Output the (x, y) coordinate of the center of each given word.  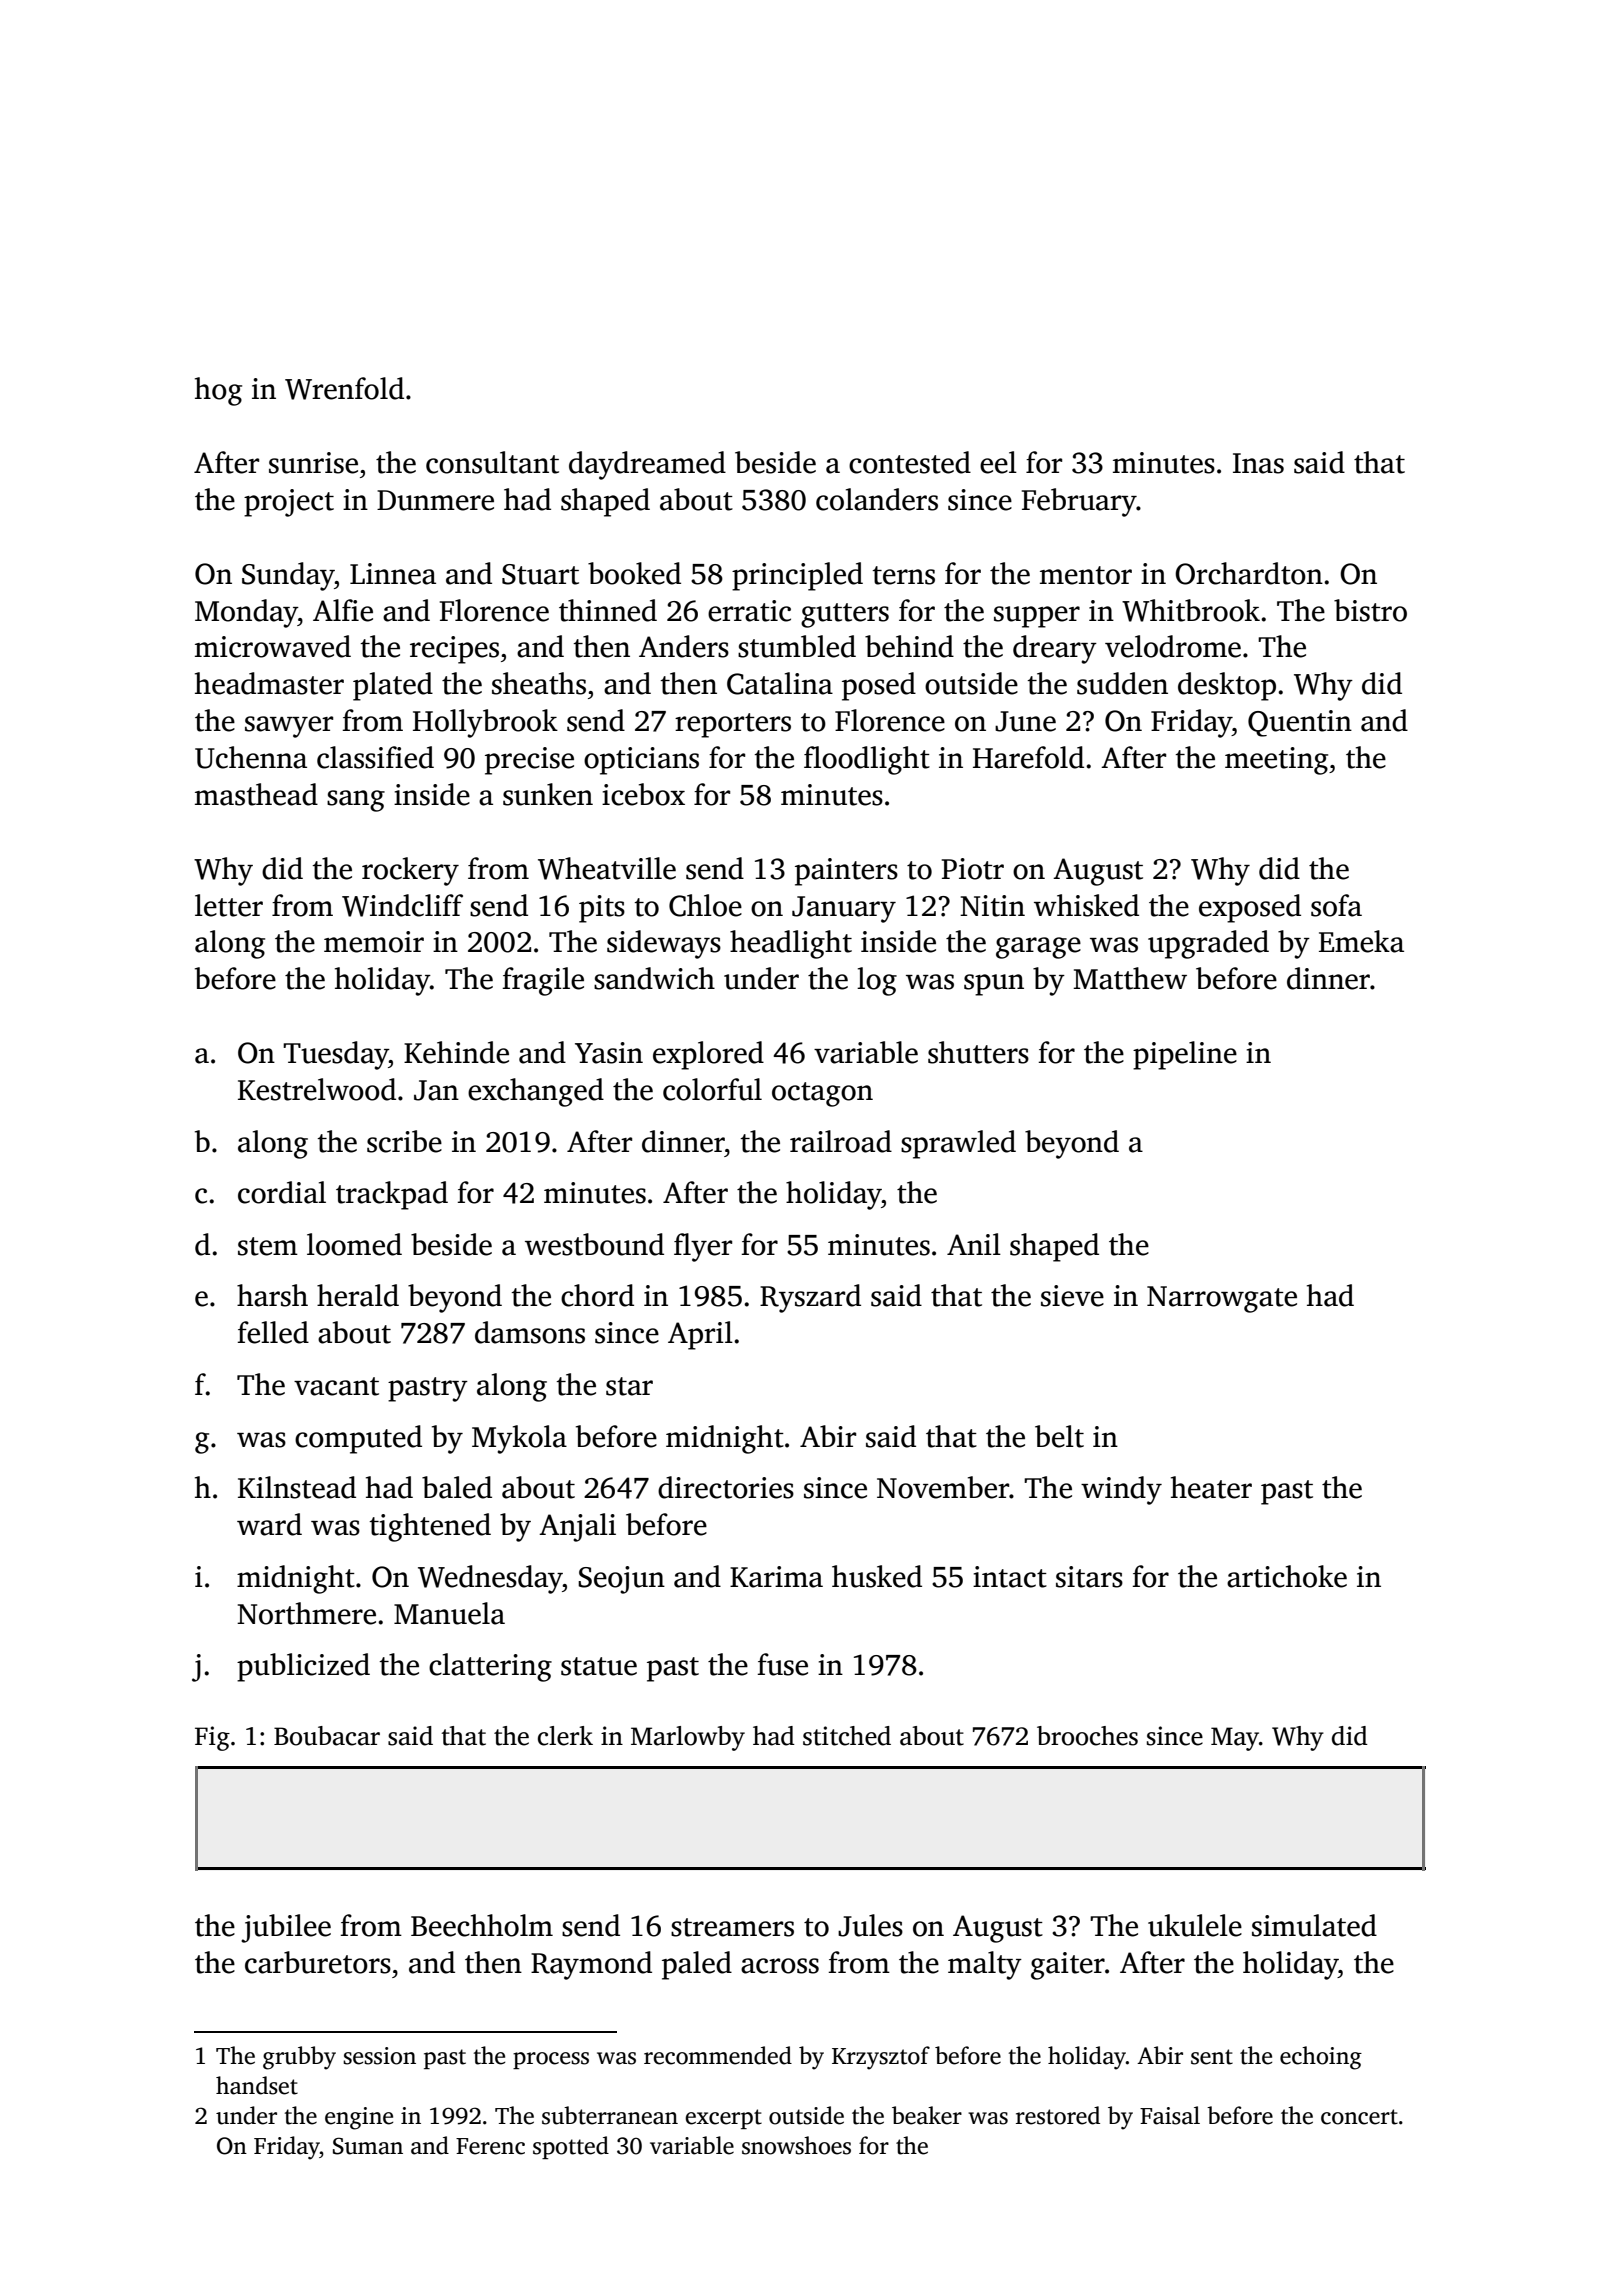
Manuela (449, 1613)
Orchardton (1249, 573)
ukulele (1195, 1925)
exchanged (536, 1092)
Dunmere (435, 500)
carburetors (318, 1962)
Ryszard (810, 1298)
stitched (847, 1736)
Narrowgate (1222, 1299)
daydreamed (647, 465)
